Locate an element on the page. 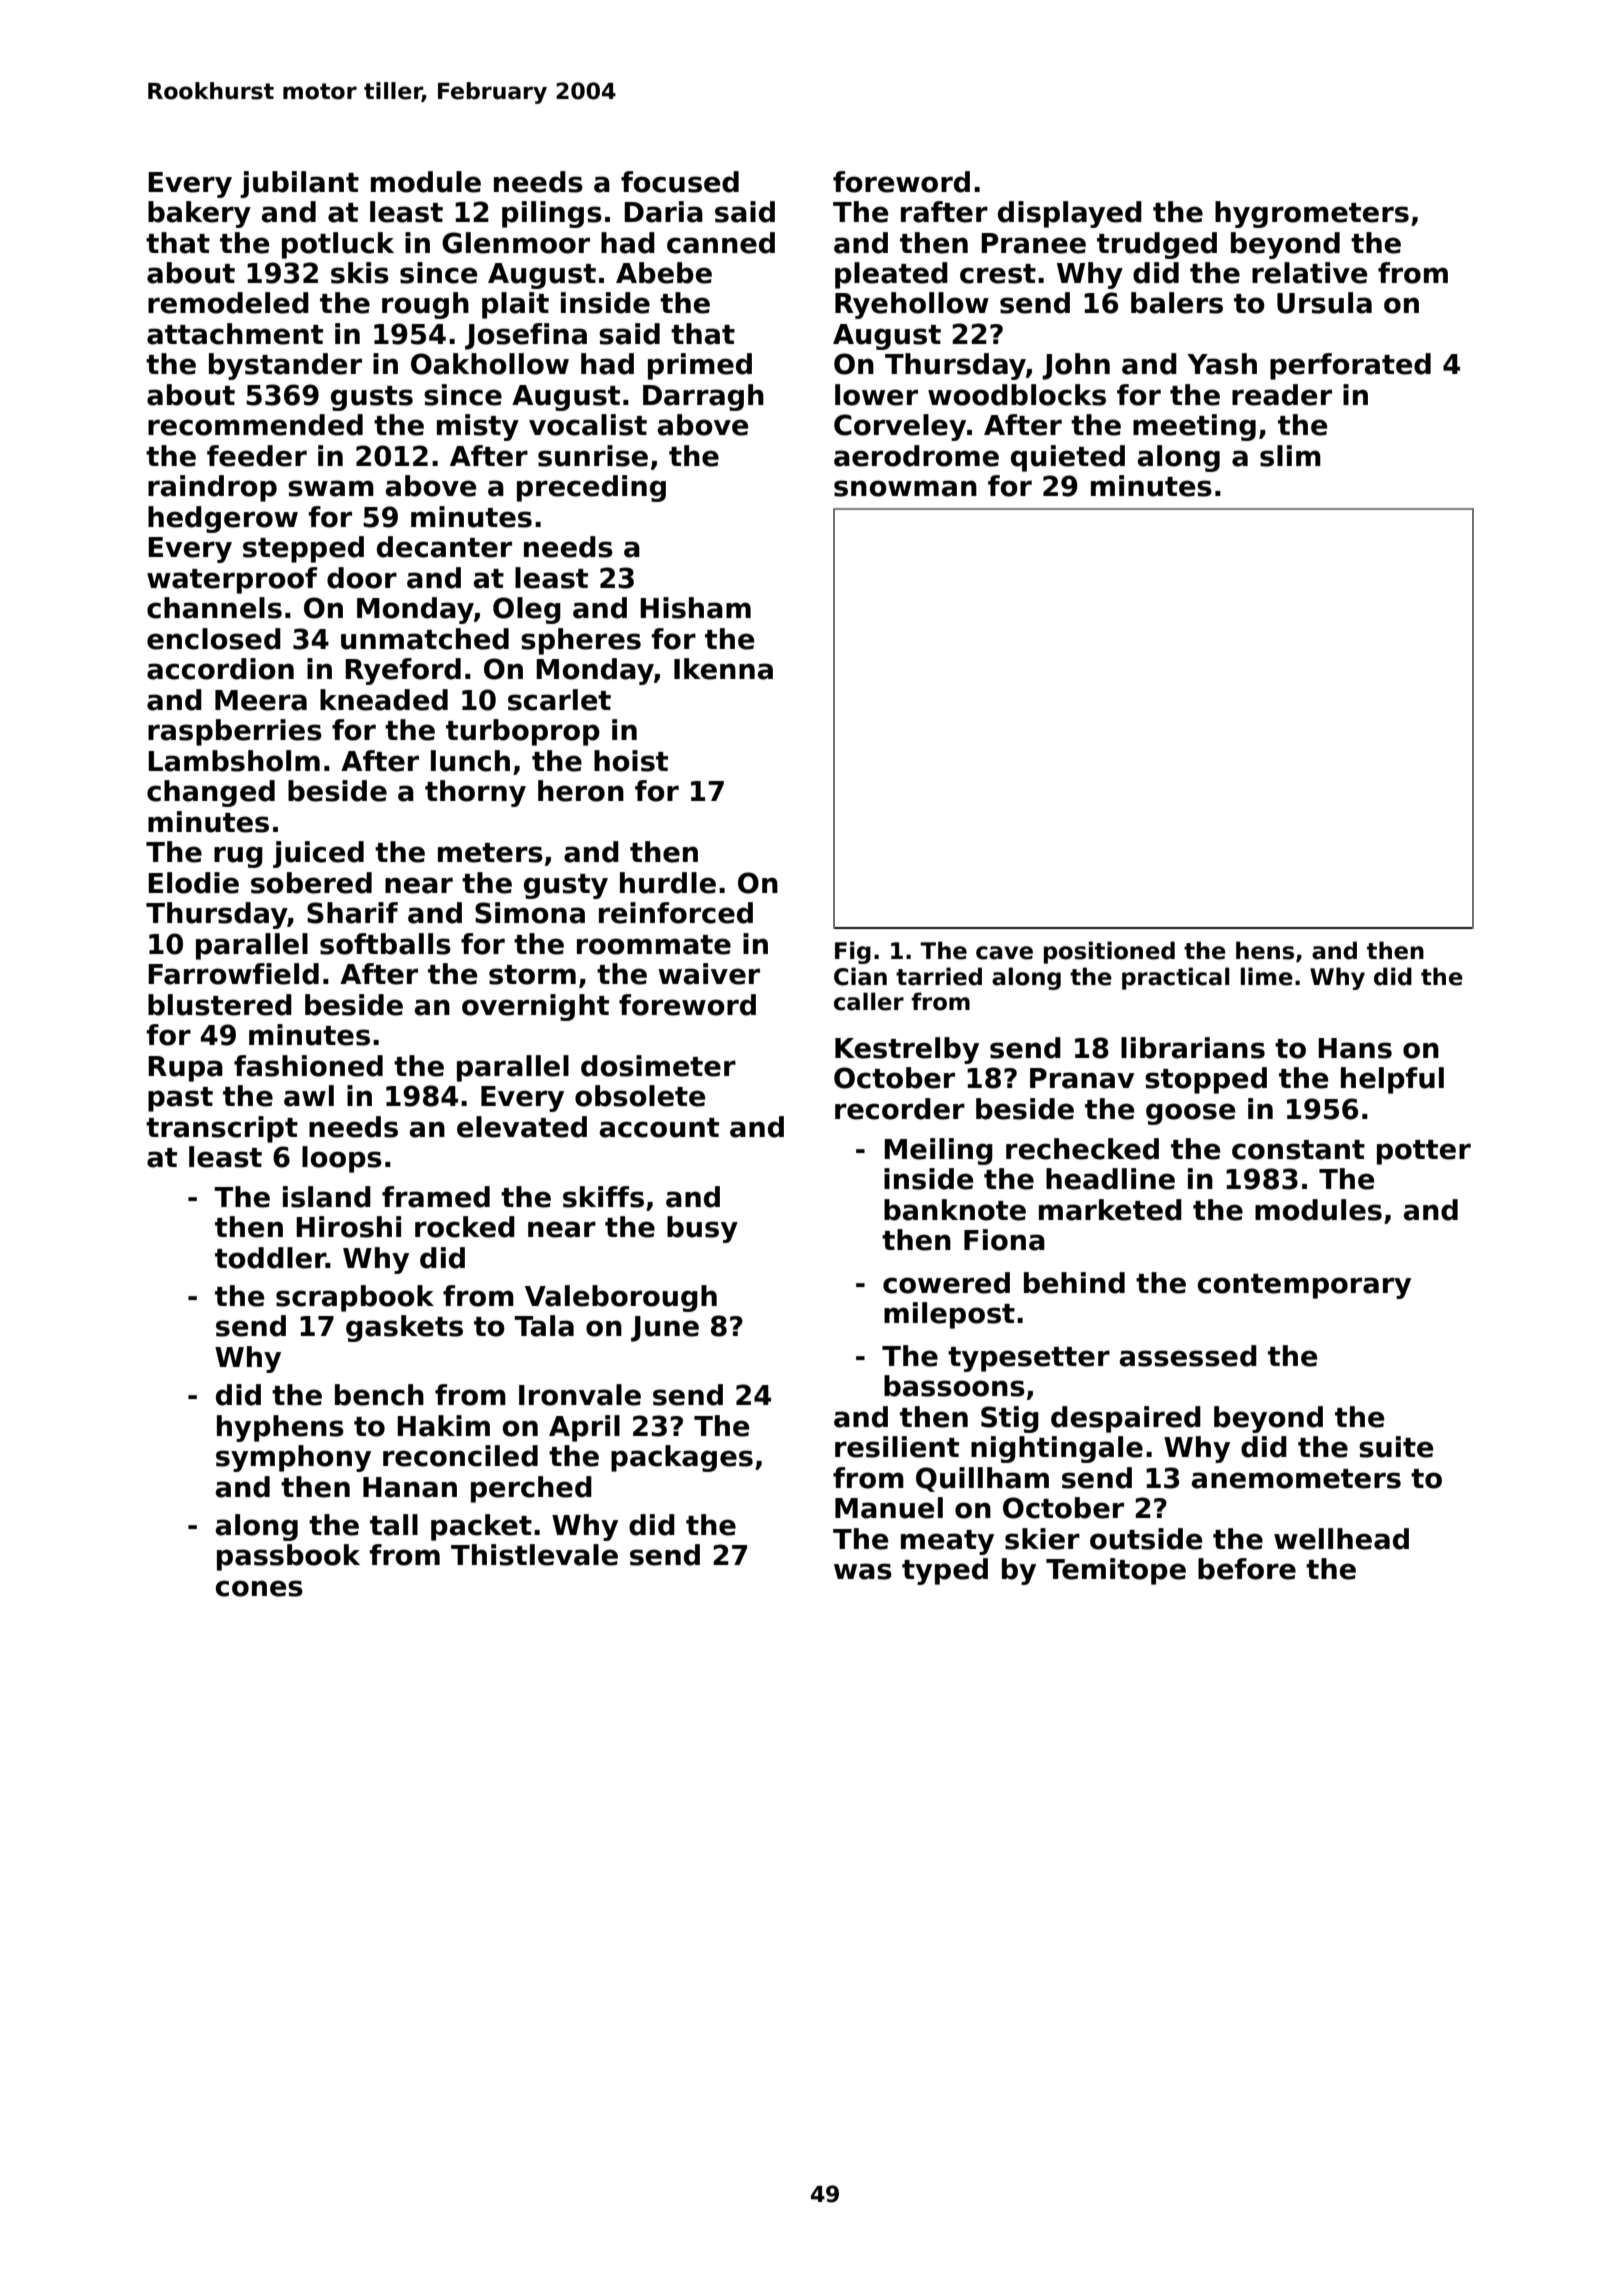  Ironvale is located at coordinates (580, 1395).
